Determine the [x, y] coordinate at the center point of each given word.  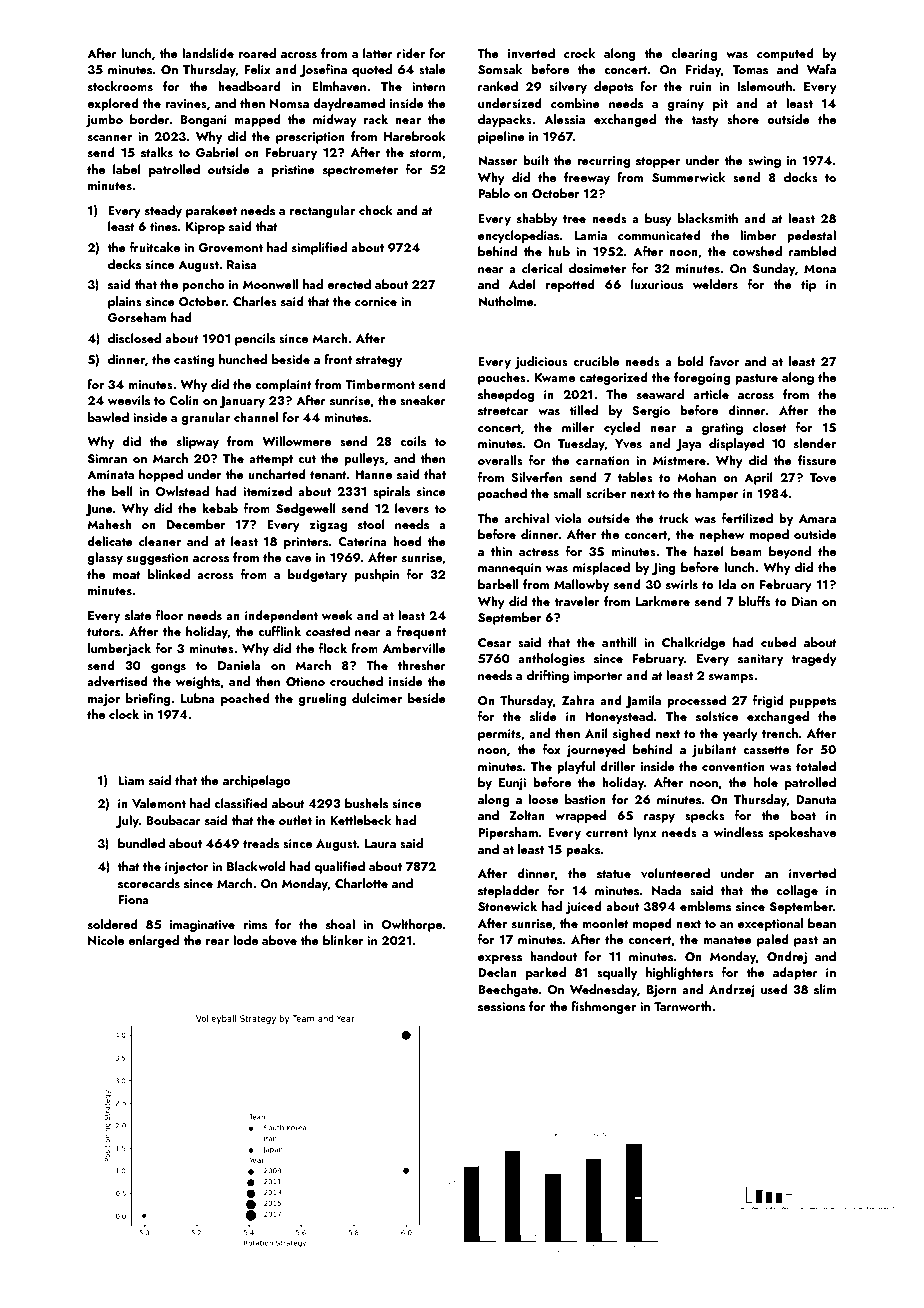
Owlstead [182, 491]
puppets [813, 702]
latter [378, 53]
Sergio [651, 412]
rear [217, 942]
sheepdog [506, 395]
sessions [501, 1006]
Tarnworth [682, 1006]
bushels [366, 803]
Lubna [198, 698]
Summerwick [688, 177]
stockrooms [120, 86]
